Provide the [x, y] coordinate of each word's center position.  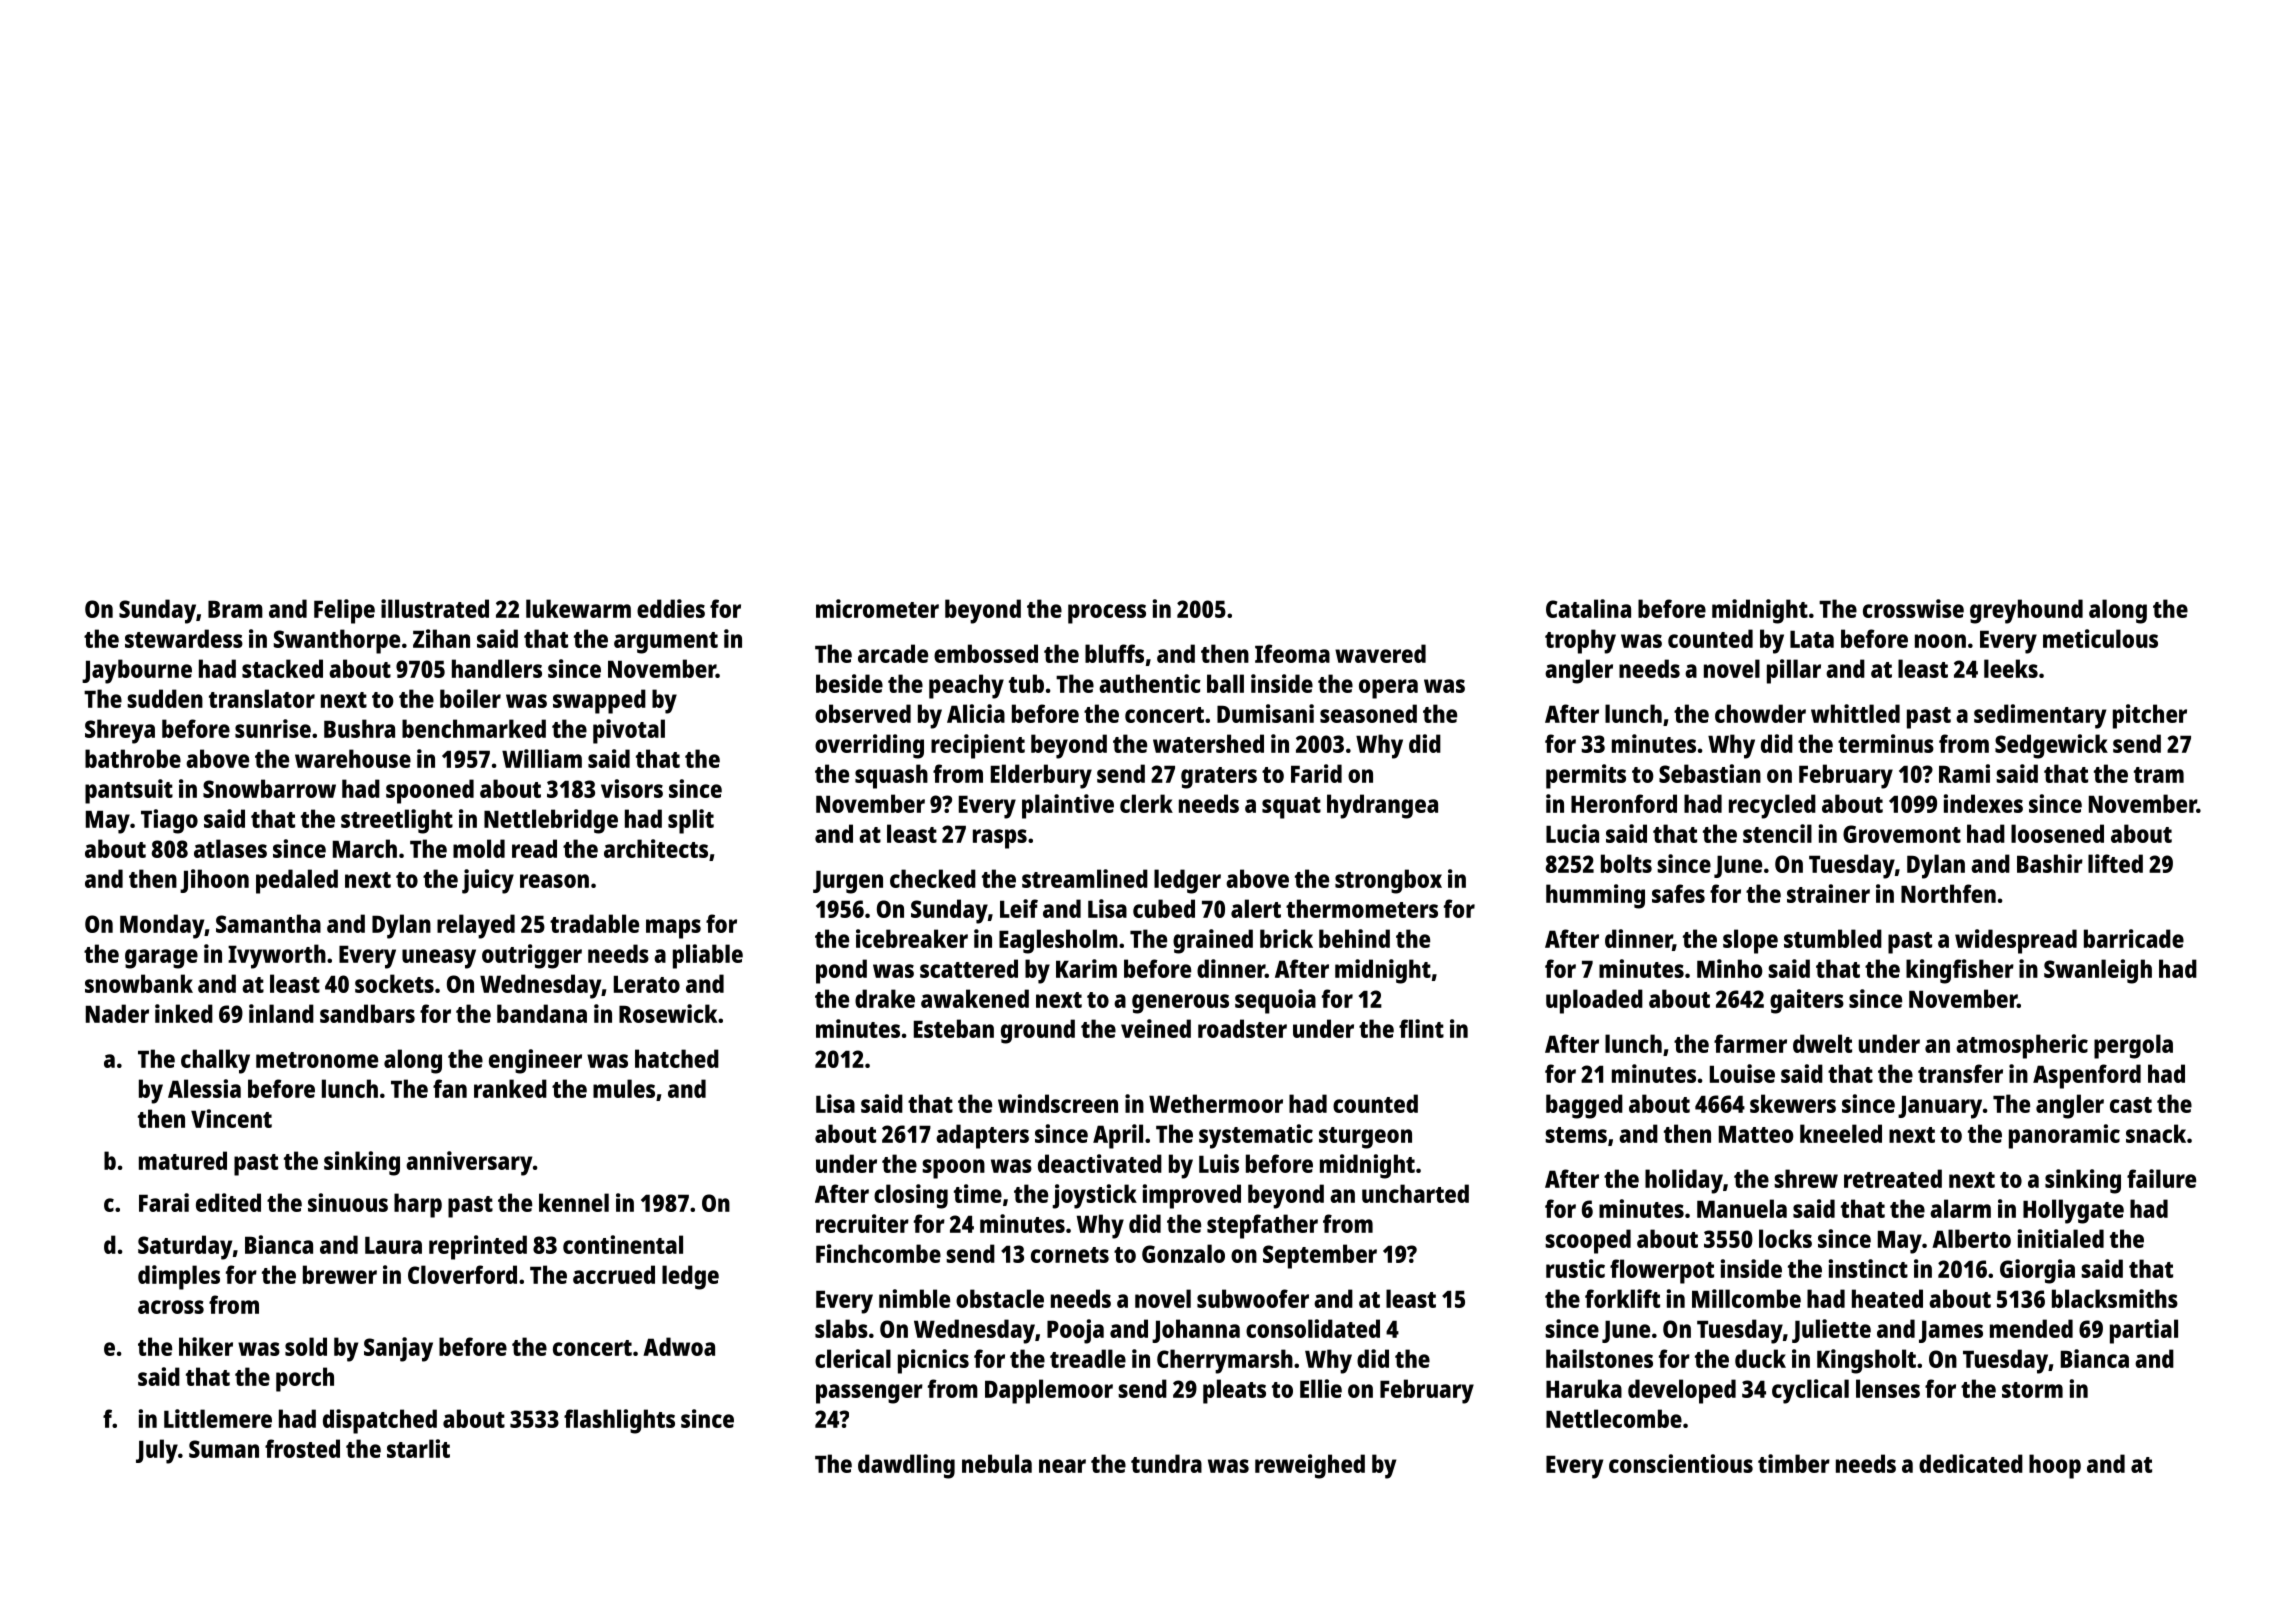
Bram [235, 609]
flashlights [619, 1421]
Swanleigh [2098, 971]
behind [1354, 938]
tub [1026, 683]
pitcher [2150, 716]
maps [673, 929]
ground [1038, 1031]
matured [183, 1160]
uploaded [1594, 1001]
